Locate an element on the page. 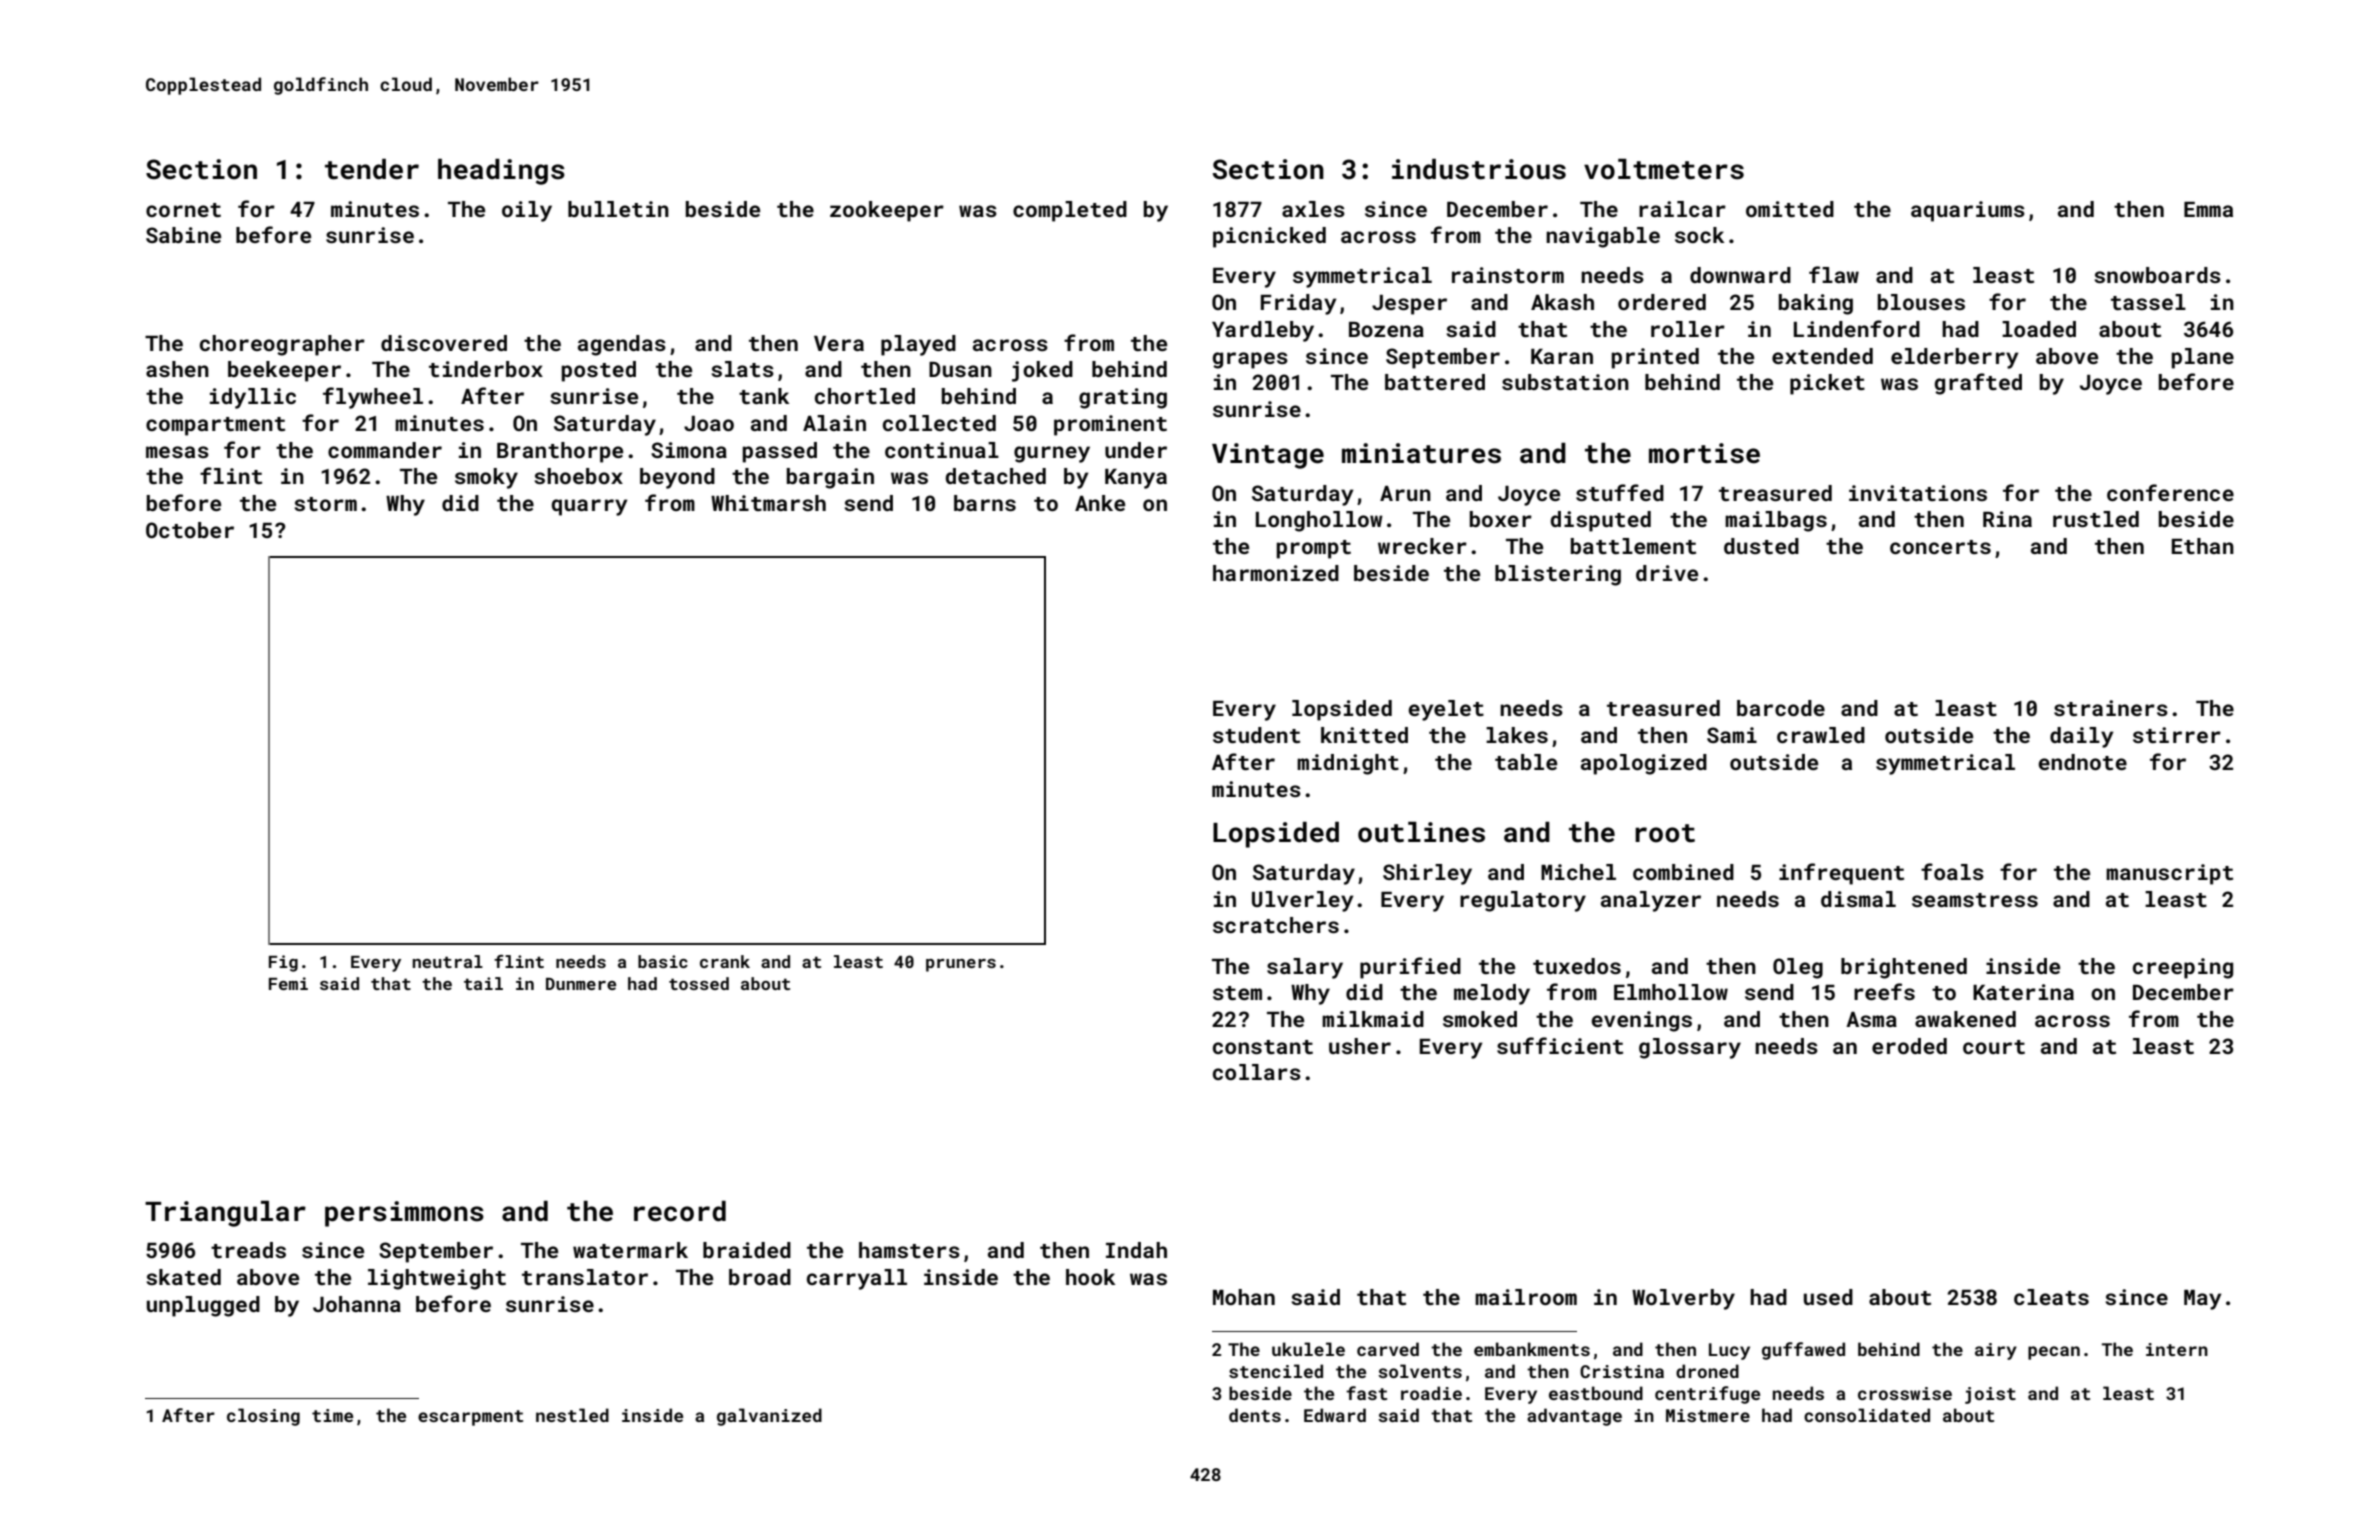  student is located at coordinates (1256, 735).
